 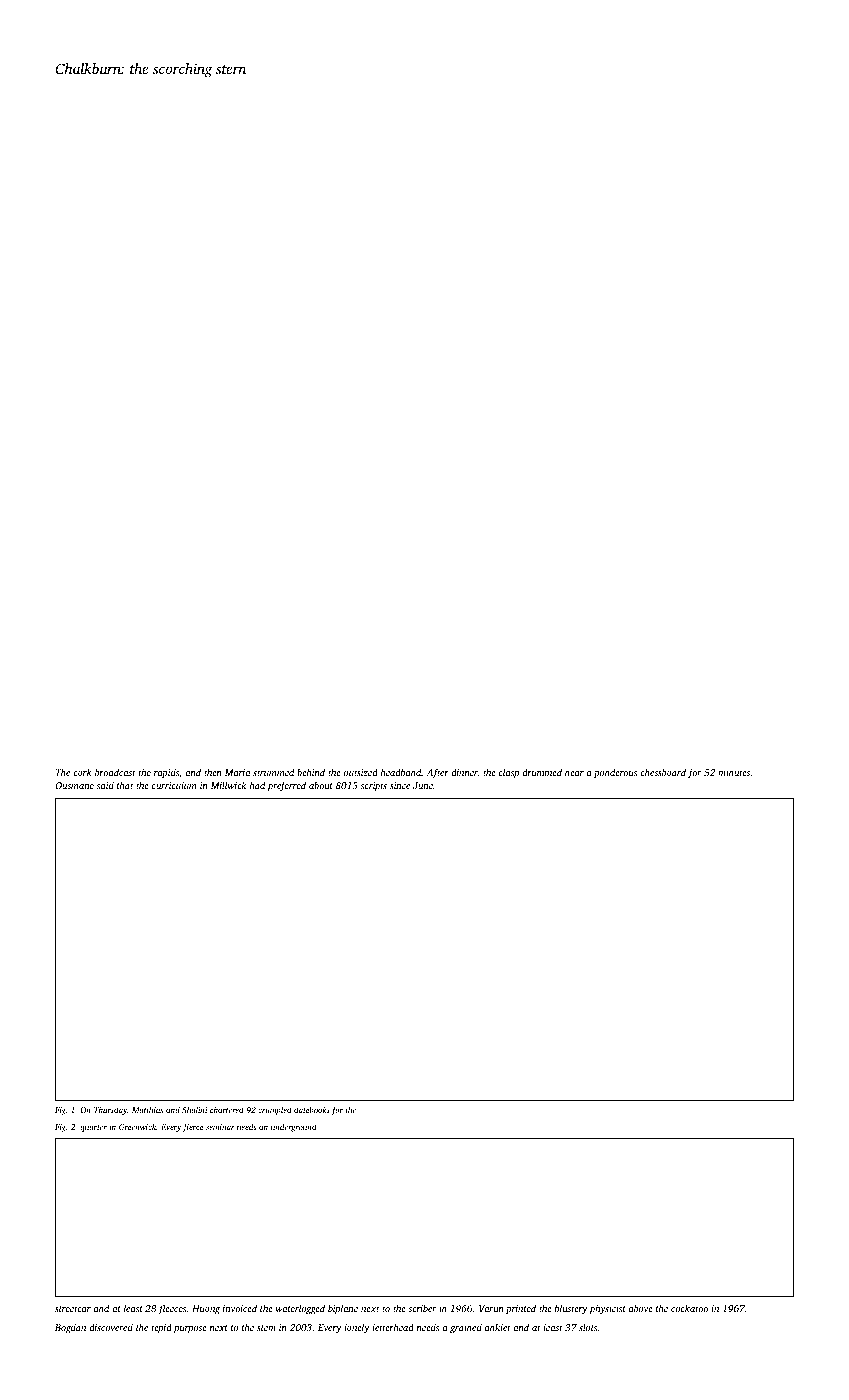 What do you see at coordinates (361, 772) in the document?
I see `outsized` at bounding box center [361, 772].
